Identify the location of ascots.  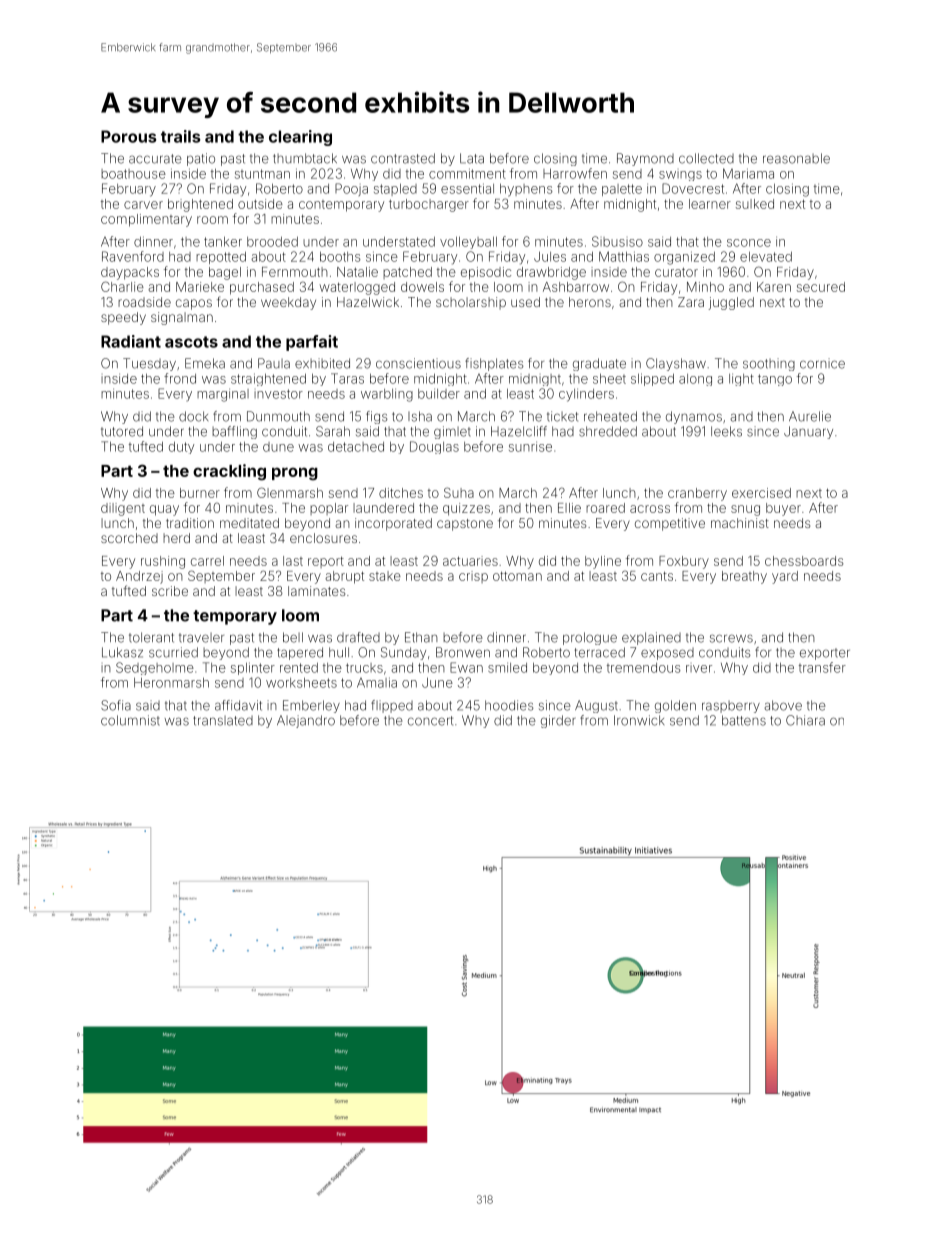
(191, 342).
